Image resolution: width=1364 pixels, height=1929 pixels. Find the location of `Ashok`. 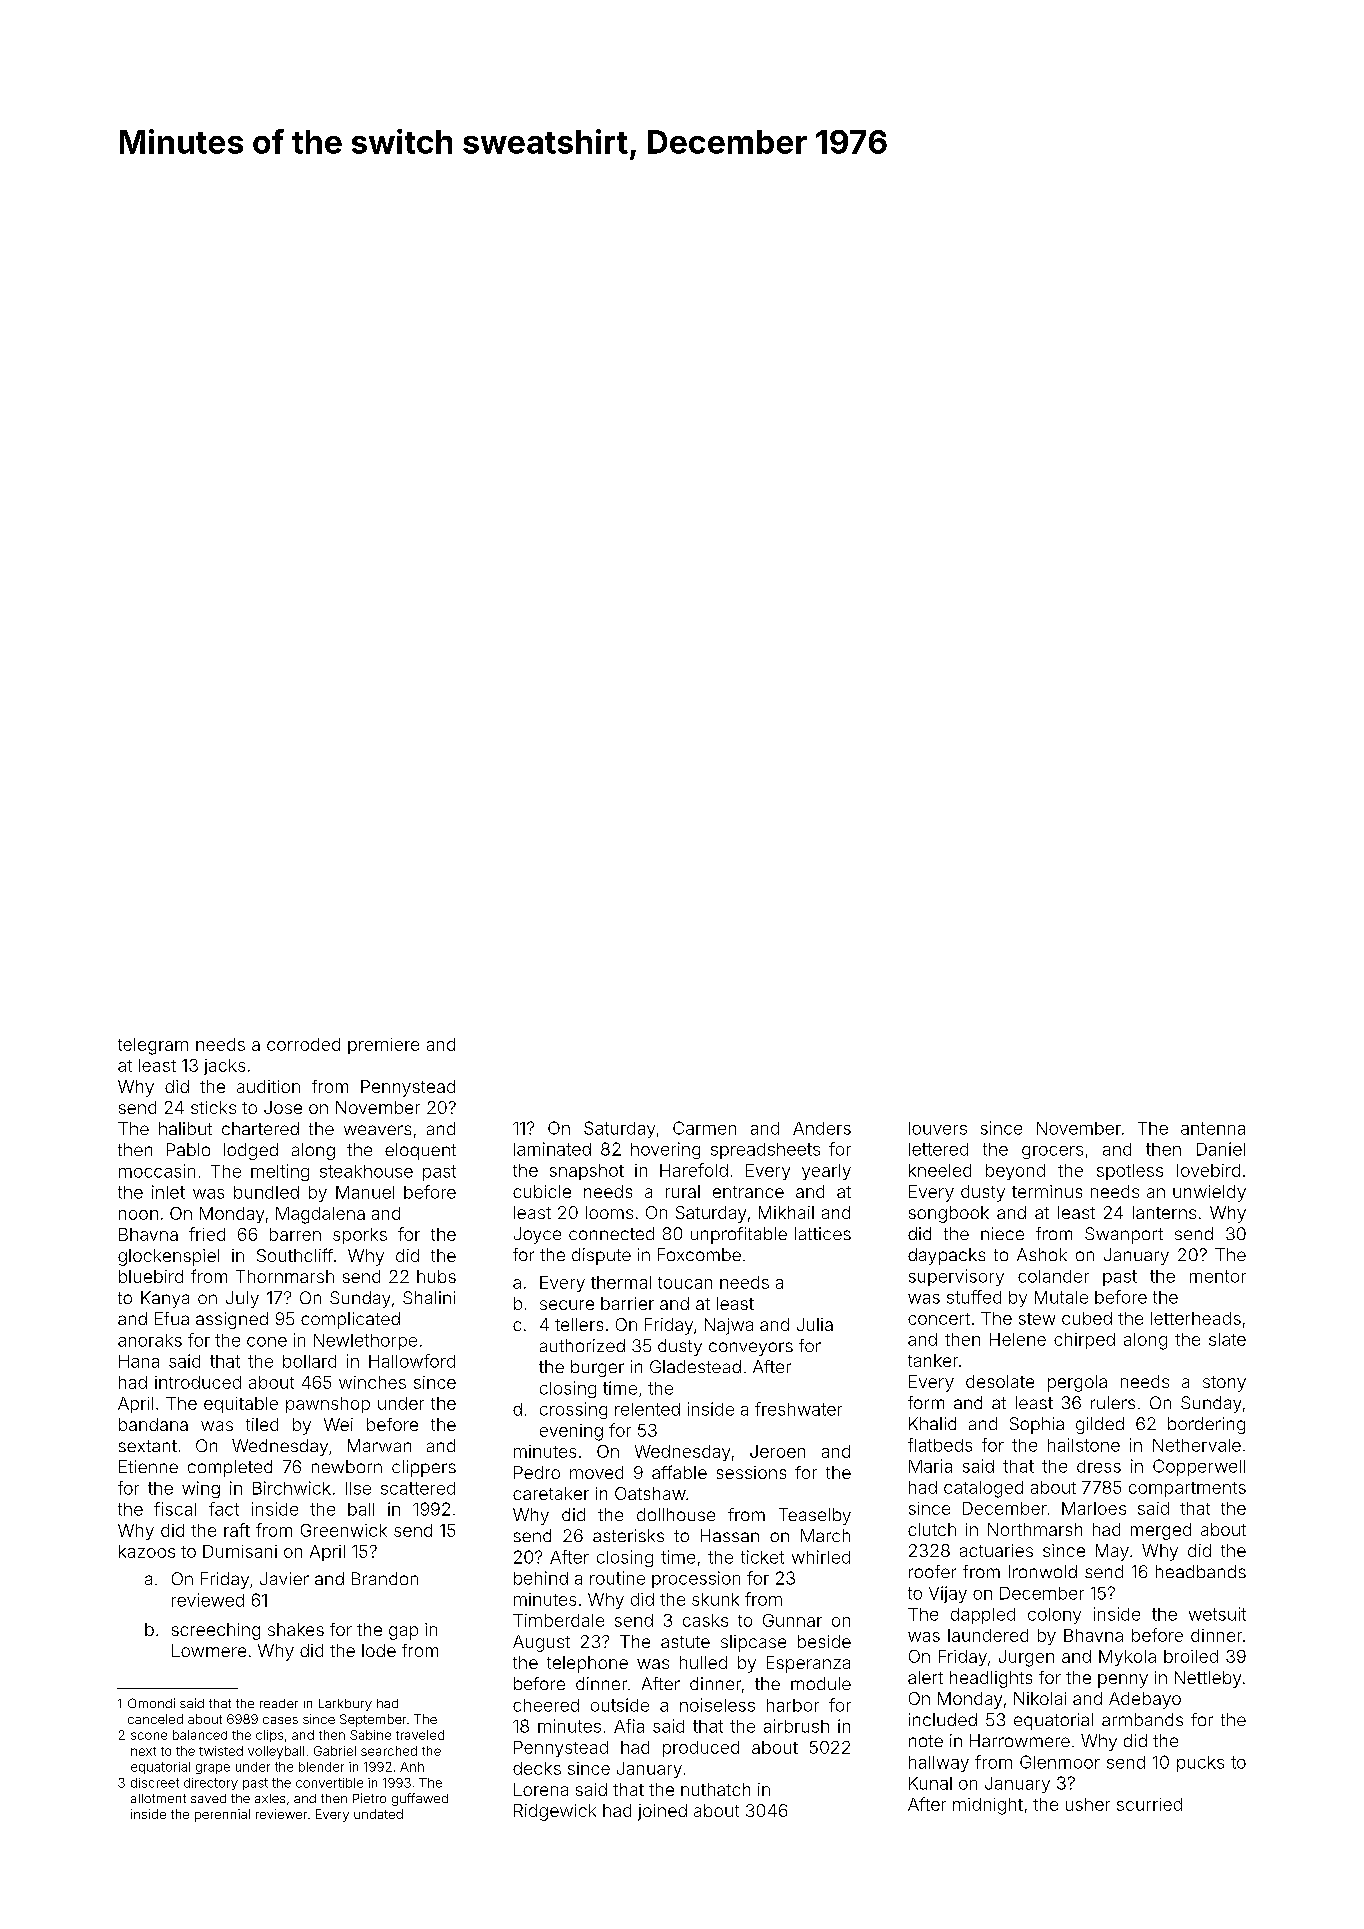

Ashok is located at coordinates (1042, 1254).
